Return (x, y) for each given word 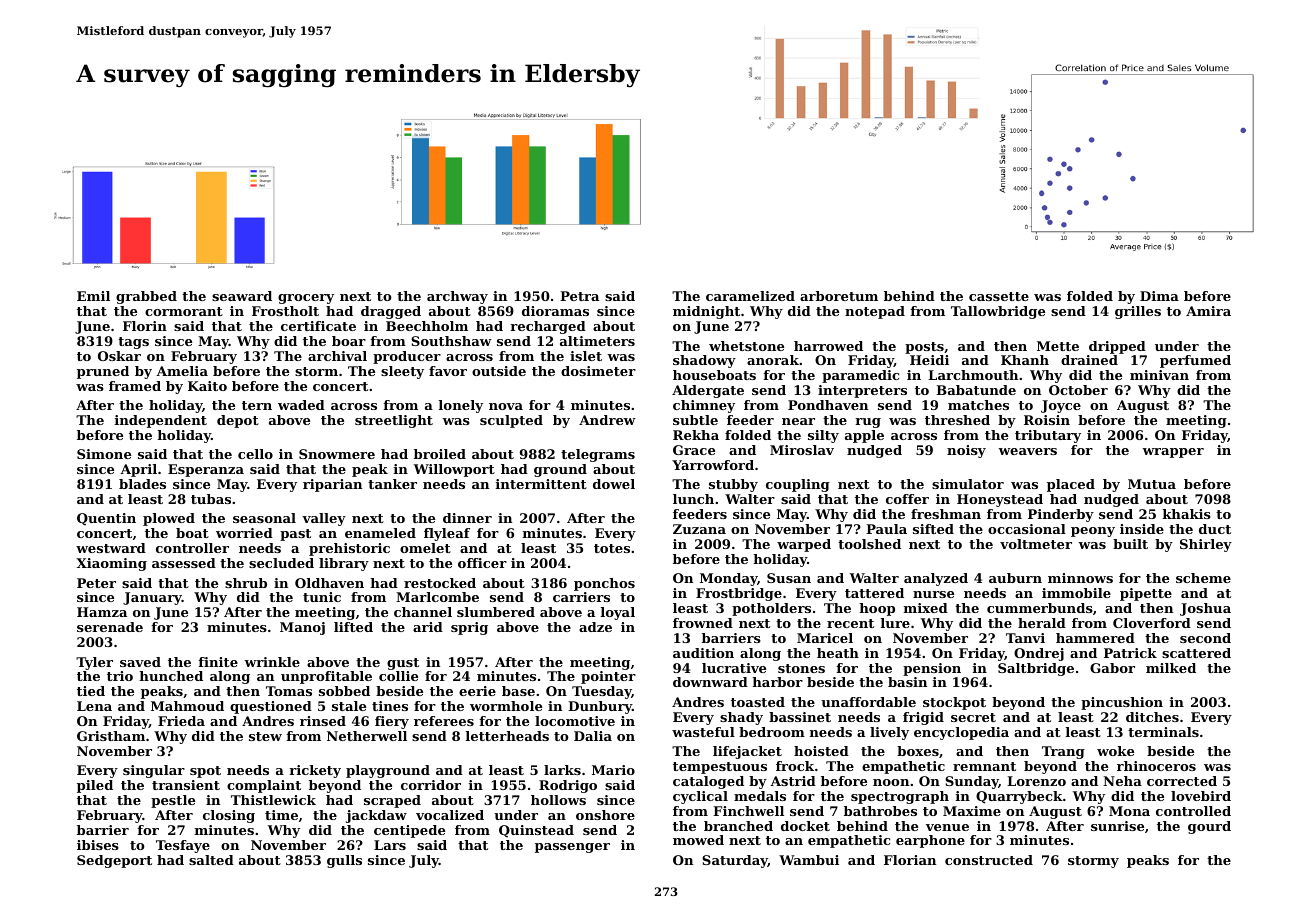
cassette (999, 296)
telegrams (598, 455)
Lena (94, 706)
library (344, 564)
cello (255, 454)
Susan (789, 578)
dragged (391, 312)
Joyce (1061, 406)
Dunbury (600, 707)
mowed (698, 840)
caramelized (750, 296)
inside (1142, 529)
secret (973, 717)
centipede (409, 831)
